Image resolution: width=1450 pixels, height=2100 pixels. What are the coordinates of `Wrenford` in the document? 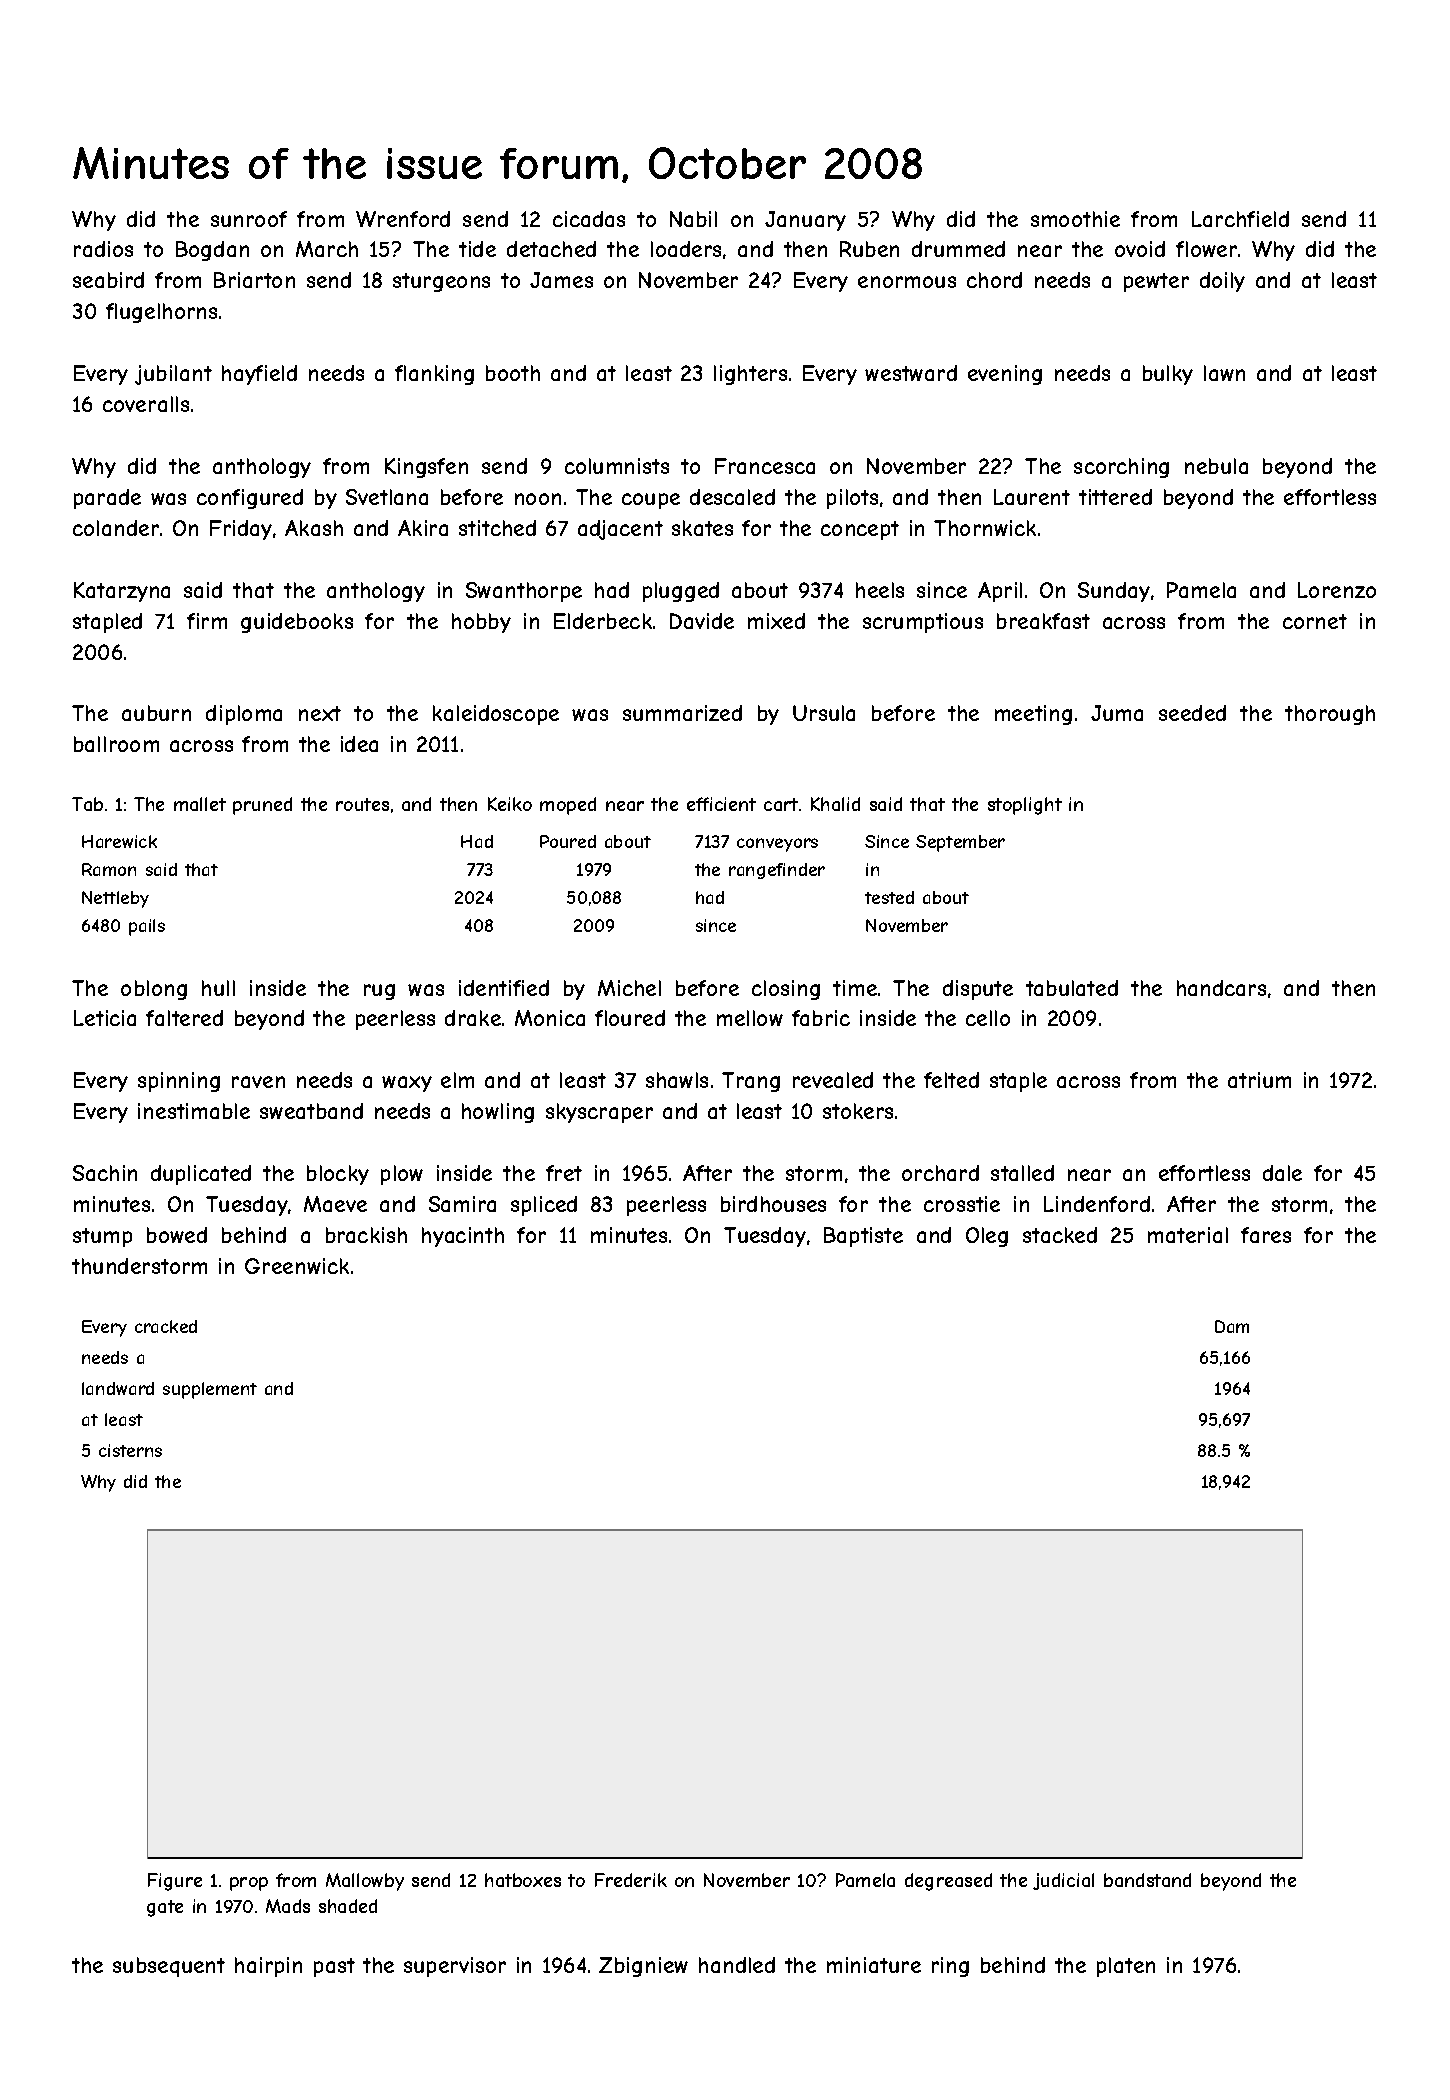 It's located at (403, 219).
